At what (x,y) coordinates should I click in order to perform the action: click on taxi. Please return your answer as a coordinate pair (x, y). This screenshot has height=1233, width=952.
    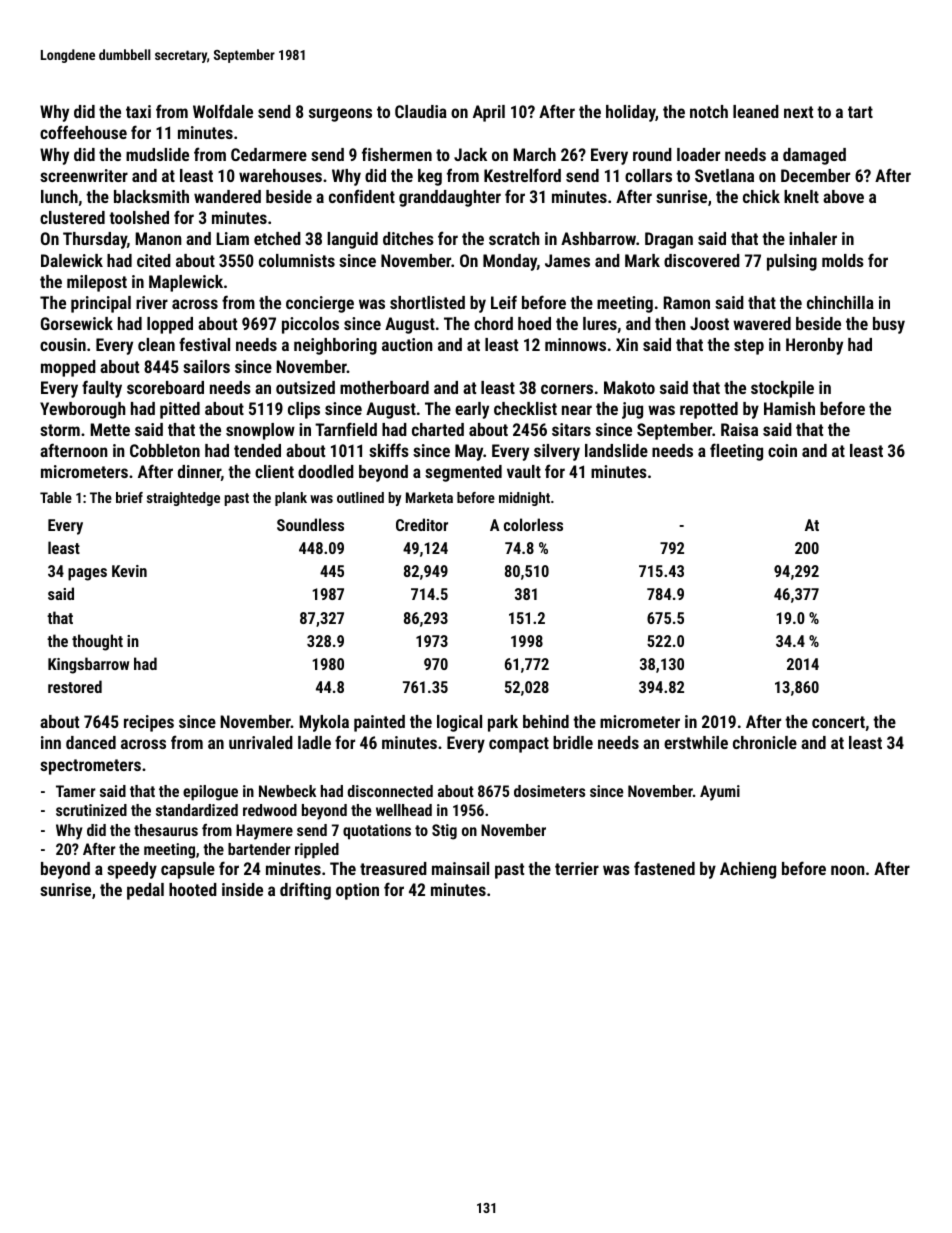
    Looking at the image, I should click on (138, 111).
